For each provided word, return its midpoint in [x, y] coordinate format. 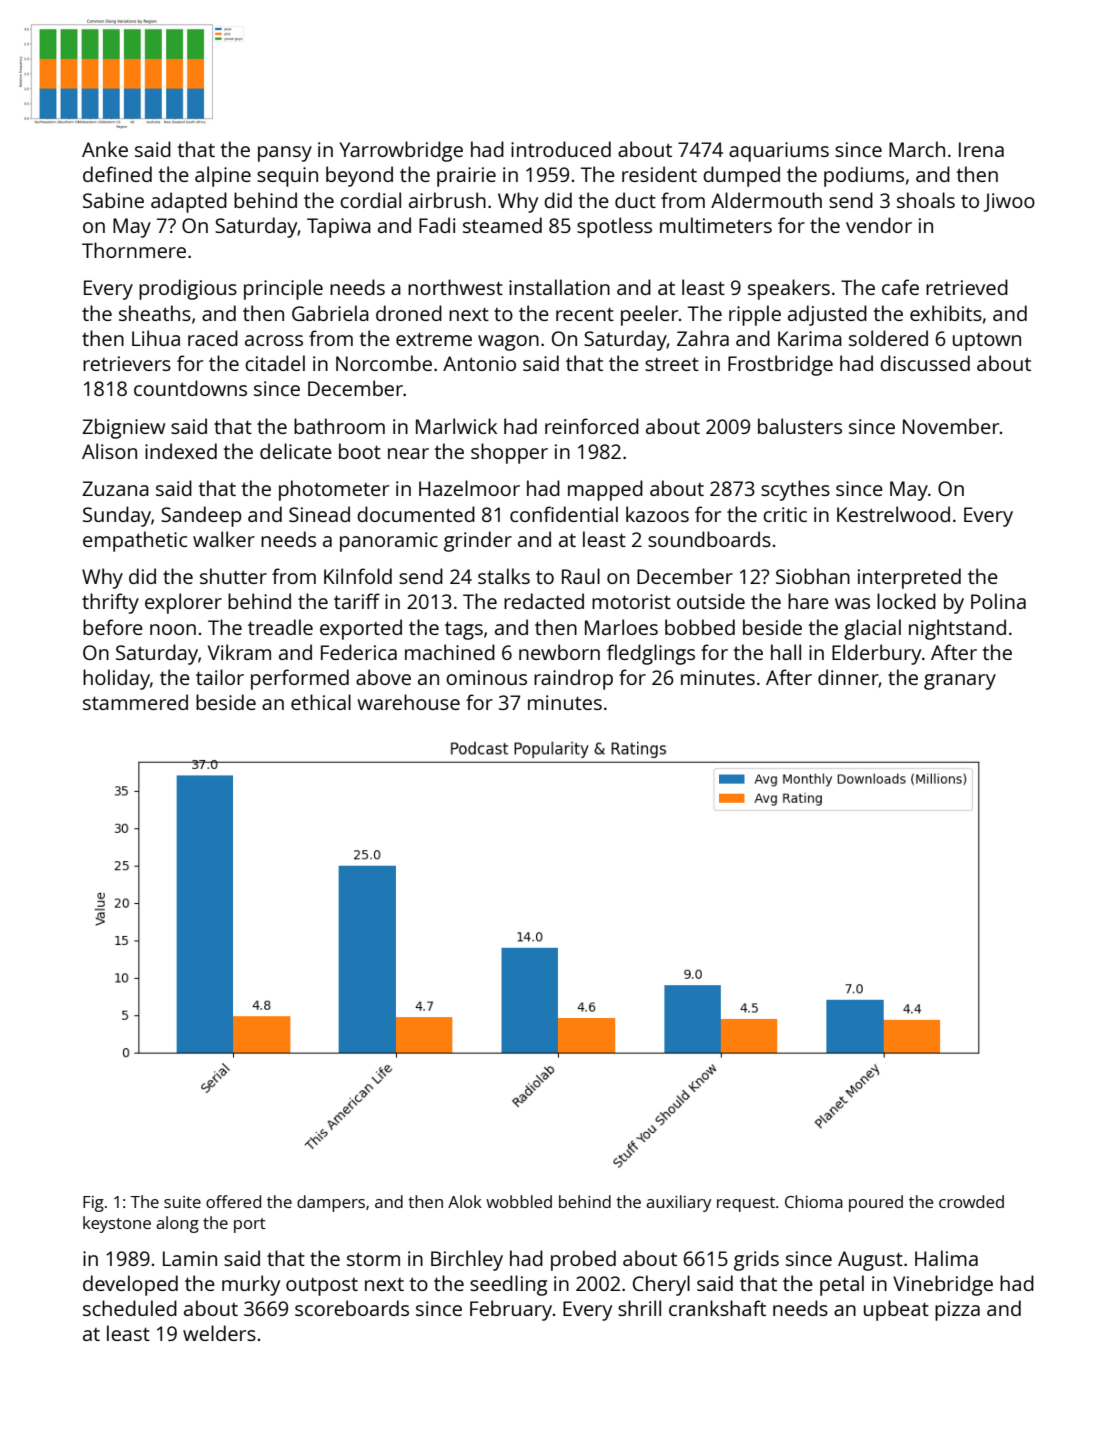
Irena [981, 149]
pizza [957, 1311]
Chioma [814, 1201]
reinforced [592, 426]
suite [182, 1202]
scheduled [130, 1308]
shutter [233, 576]
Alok [465, 1201]
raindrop [573, 679]
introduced [561, 149]
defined [117, 174]
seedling [508, 1285]
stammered [135, 702]
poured [876, 1203]
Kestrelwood [893, 514]
